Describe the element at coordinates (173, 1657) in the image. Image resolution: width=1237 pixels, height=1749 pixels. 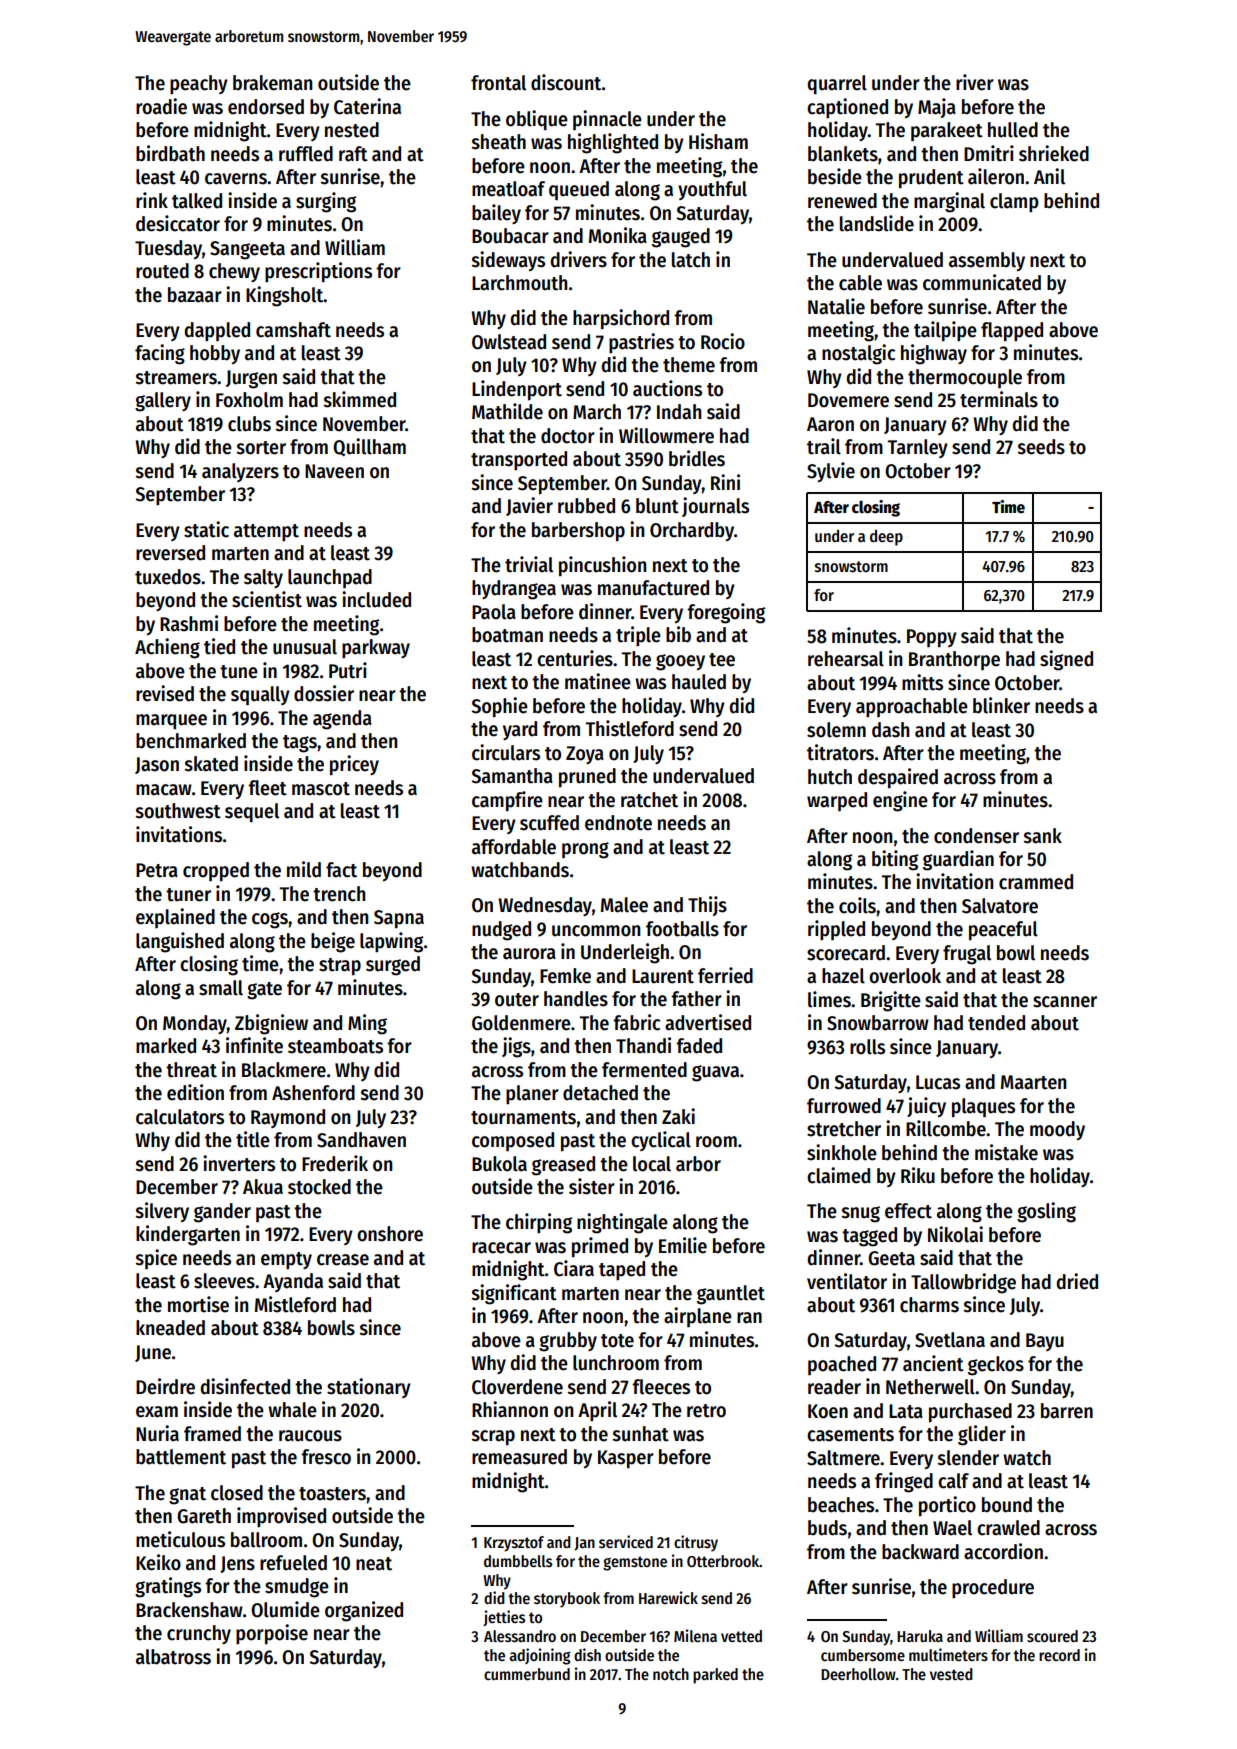
I see `albatross` at that location.
